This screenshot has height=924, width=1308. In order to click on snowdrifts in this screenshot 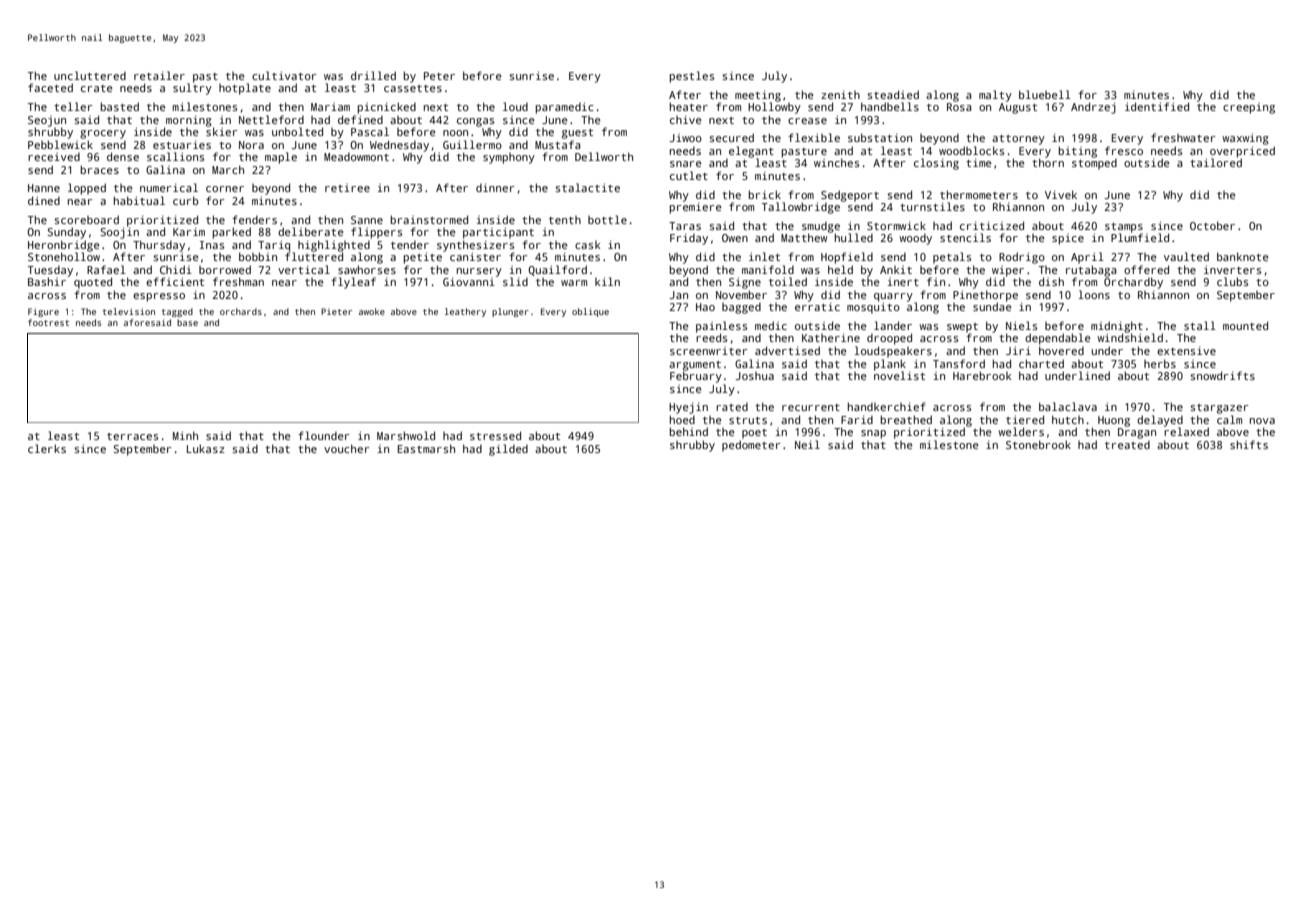, I will do `click(1222, 375)`.
